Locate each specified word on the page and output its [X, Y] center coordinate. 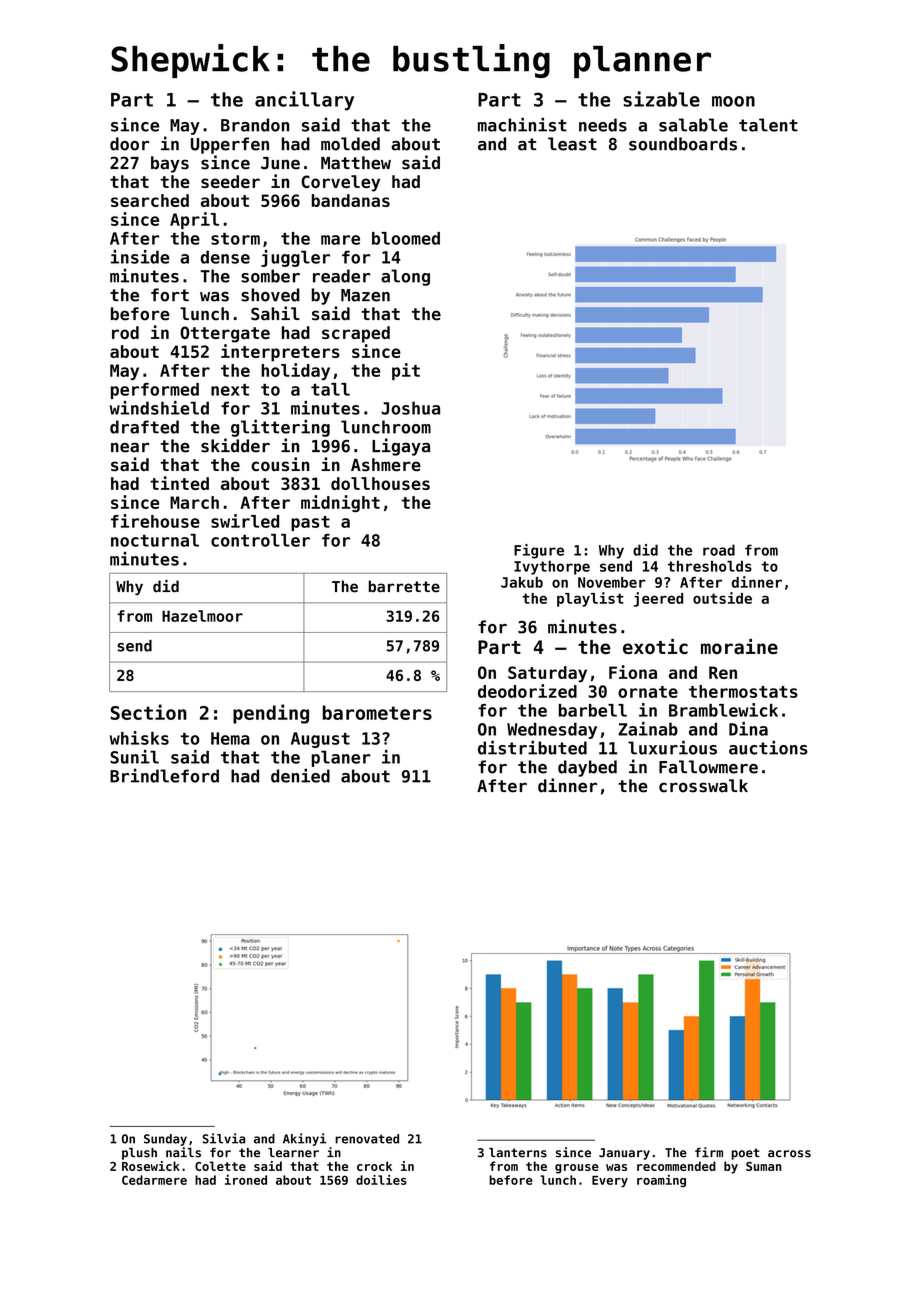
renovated [367, 1139]
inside [140, 257]
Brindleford [164, 775]
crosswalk [703, 786]
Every [610, 1181]
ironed [246, 1180]
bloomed [406, 238]
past [310, 523]
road [719, 550]
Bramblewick [723, 710]
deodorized [527, 691]
